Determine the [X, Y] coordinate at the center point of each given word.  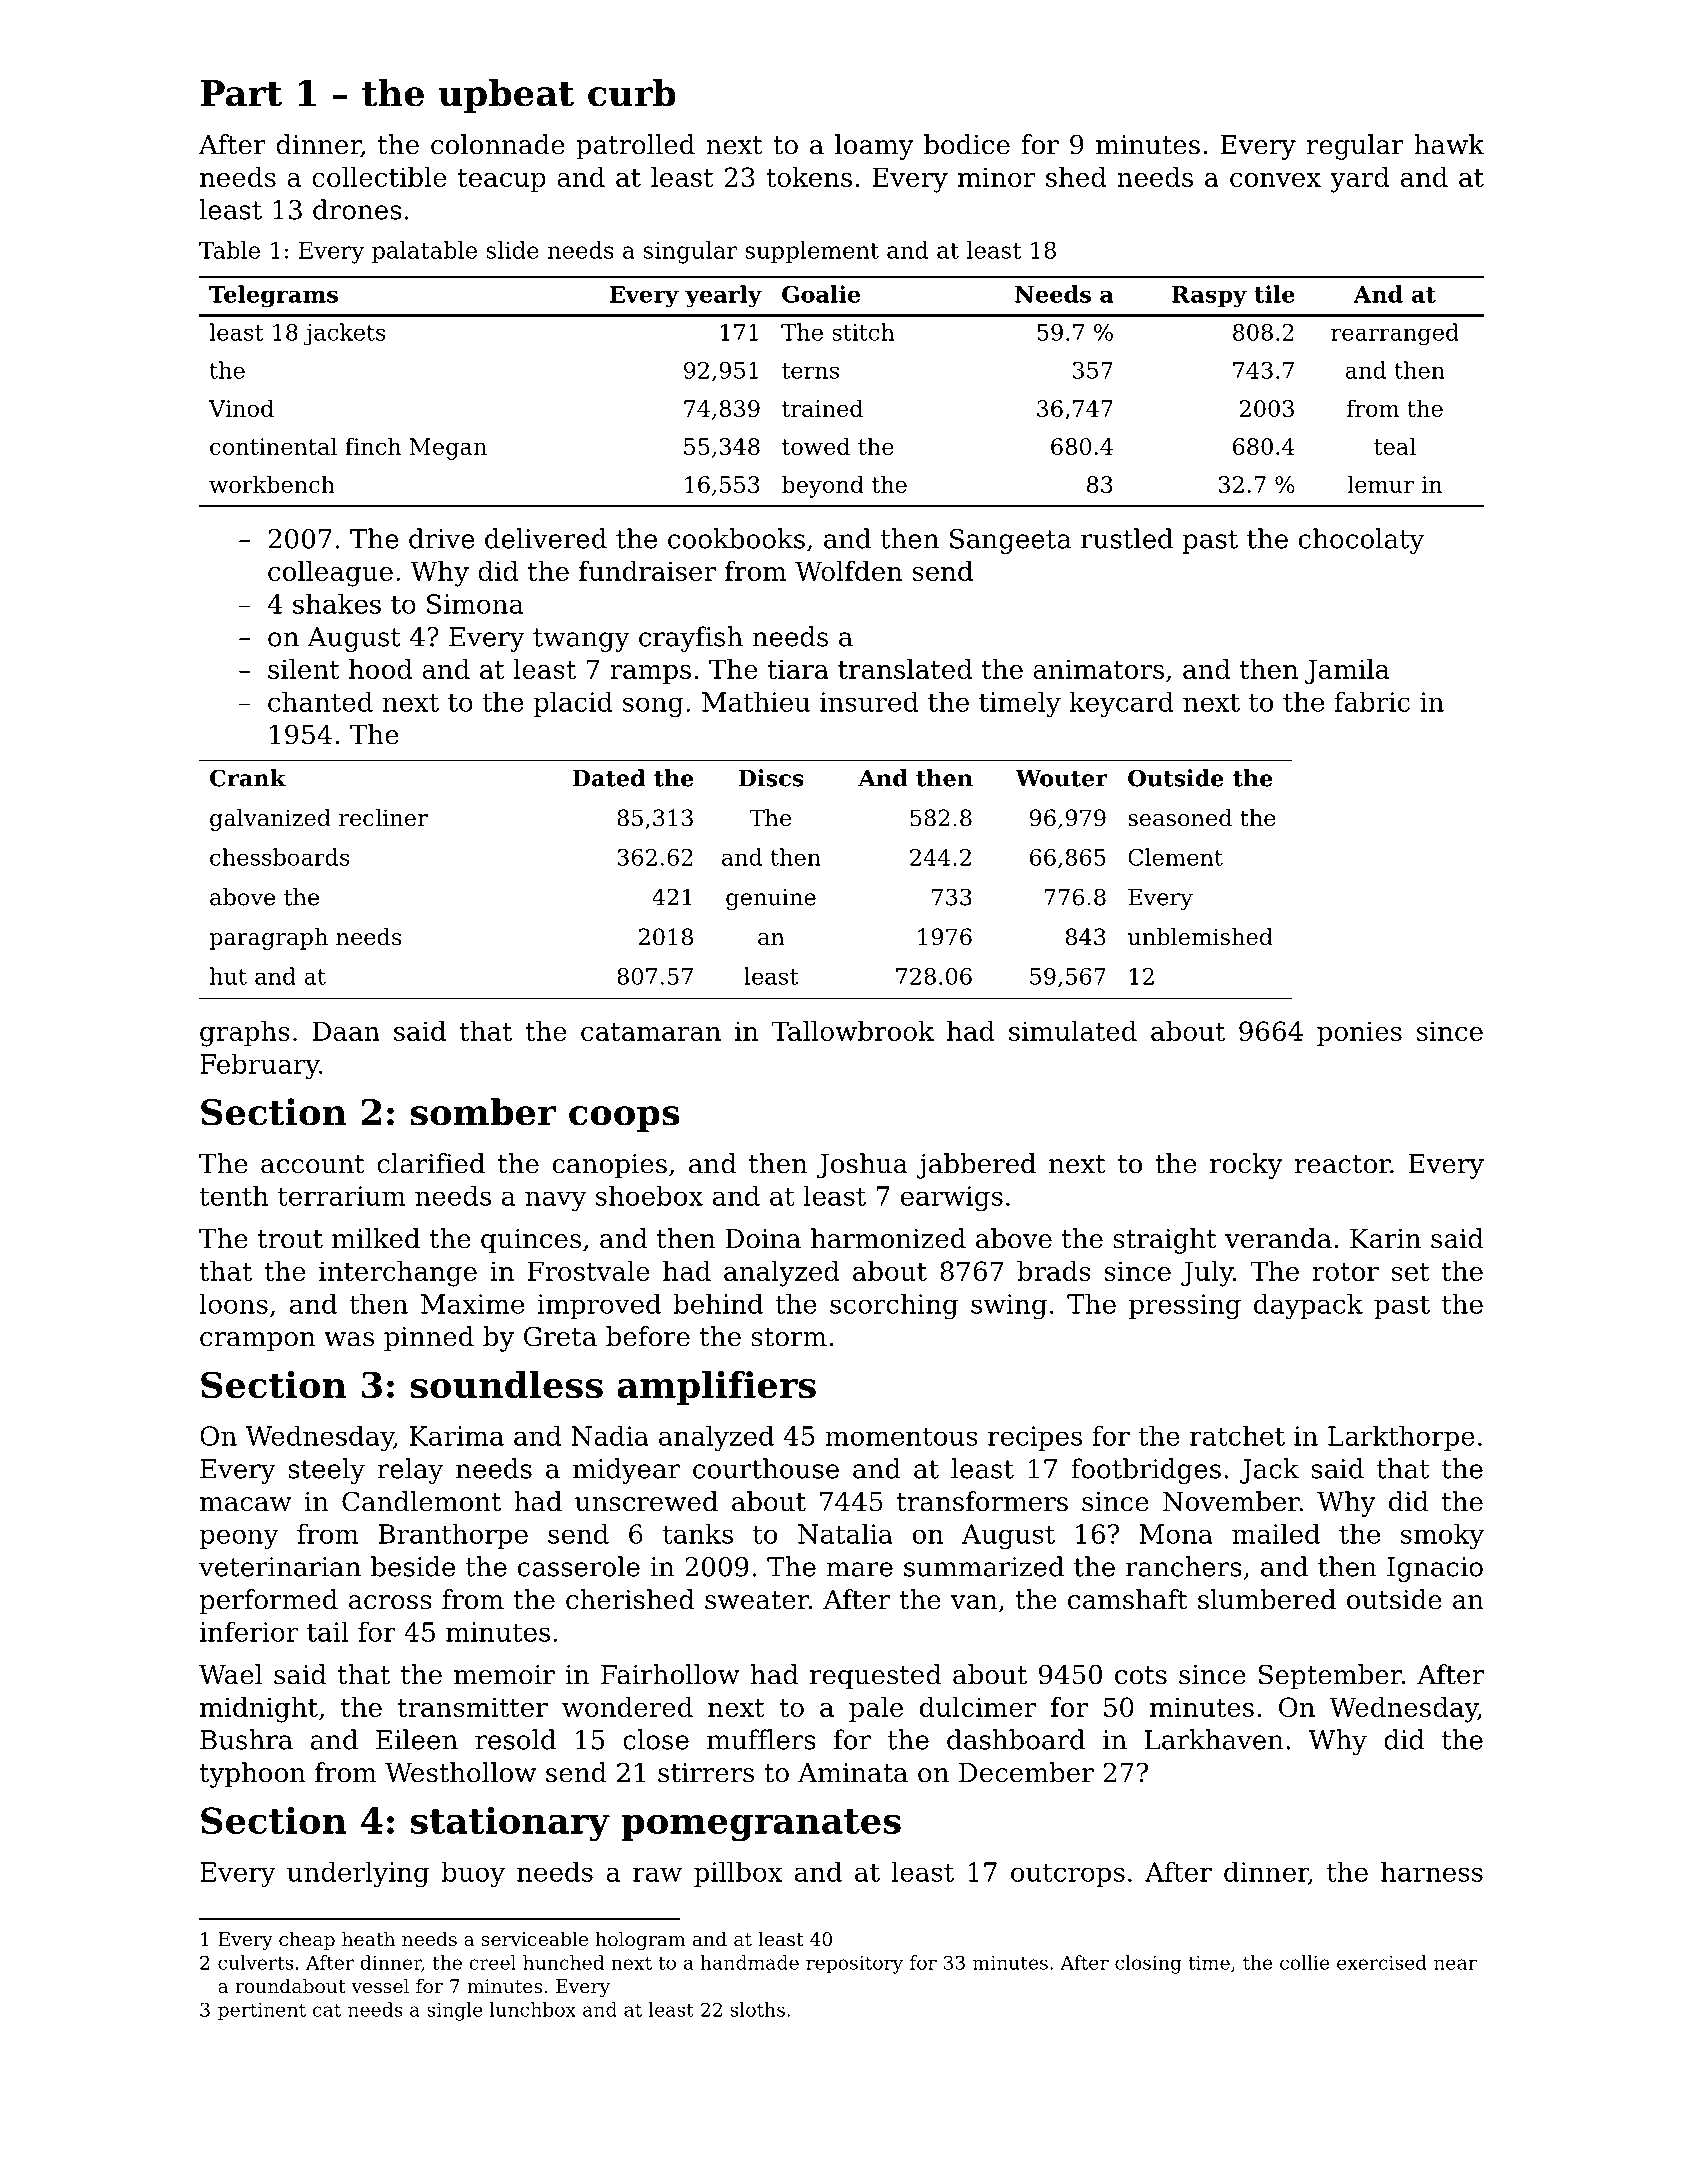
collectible [379, 177]
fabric [1372, 701]
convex [1275, 180]
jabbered [976, 1166]
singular [690, 252]
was [349, 1339]
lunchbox [533, 2009]
